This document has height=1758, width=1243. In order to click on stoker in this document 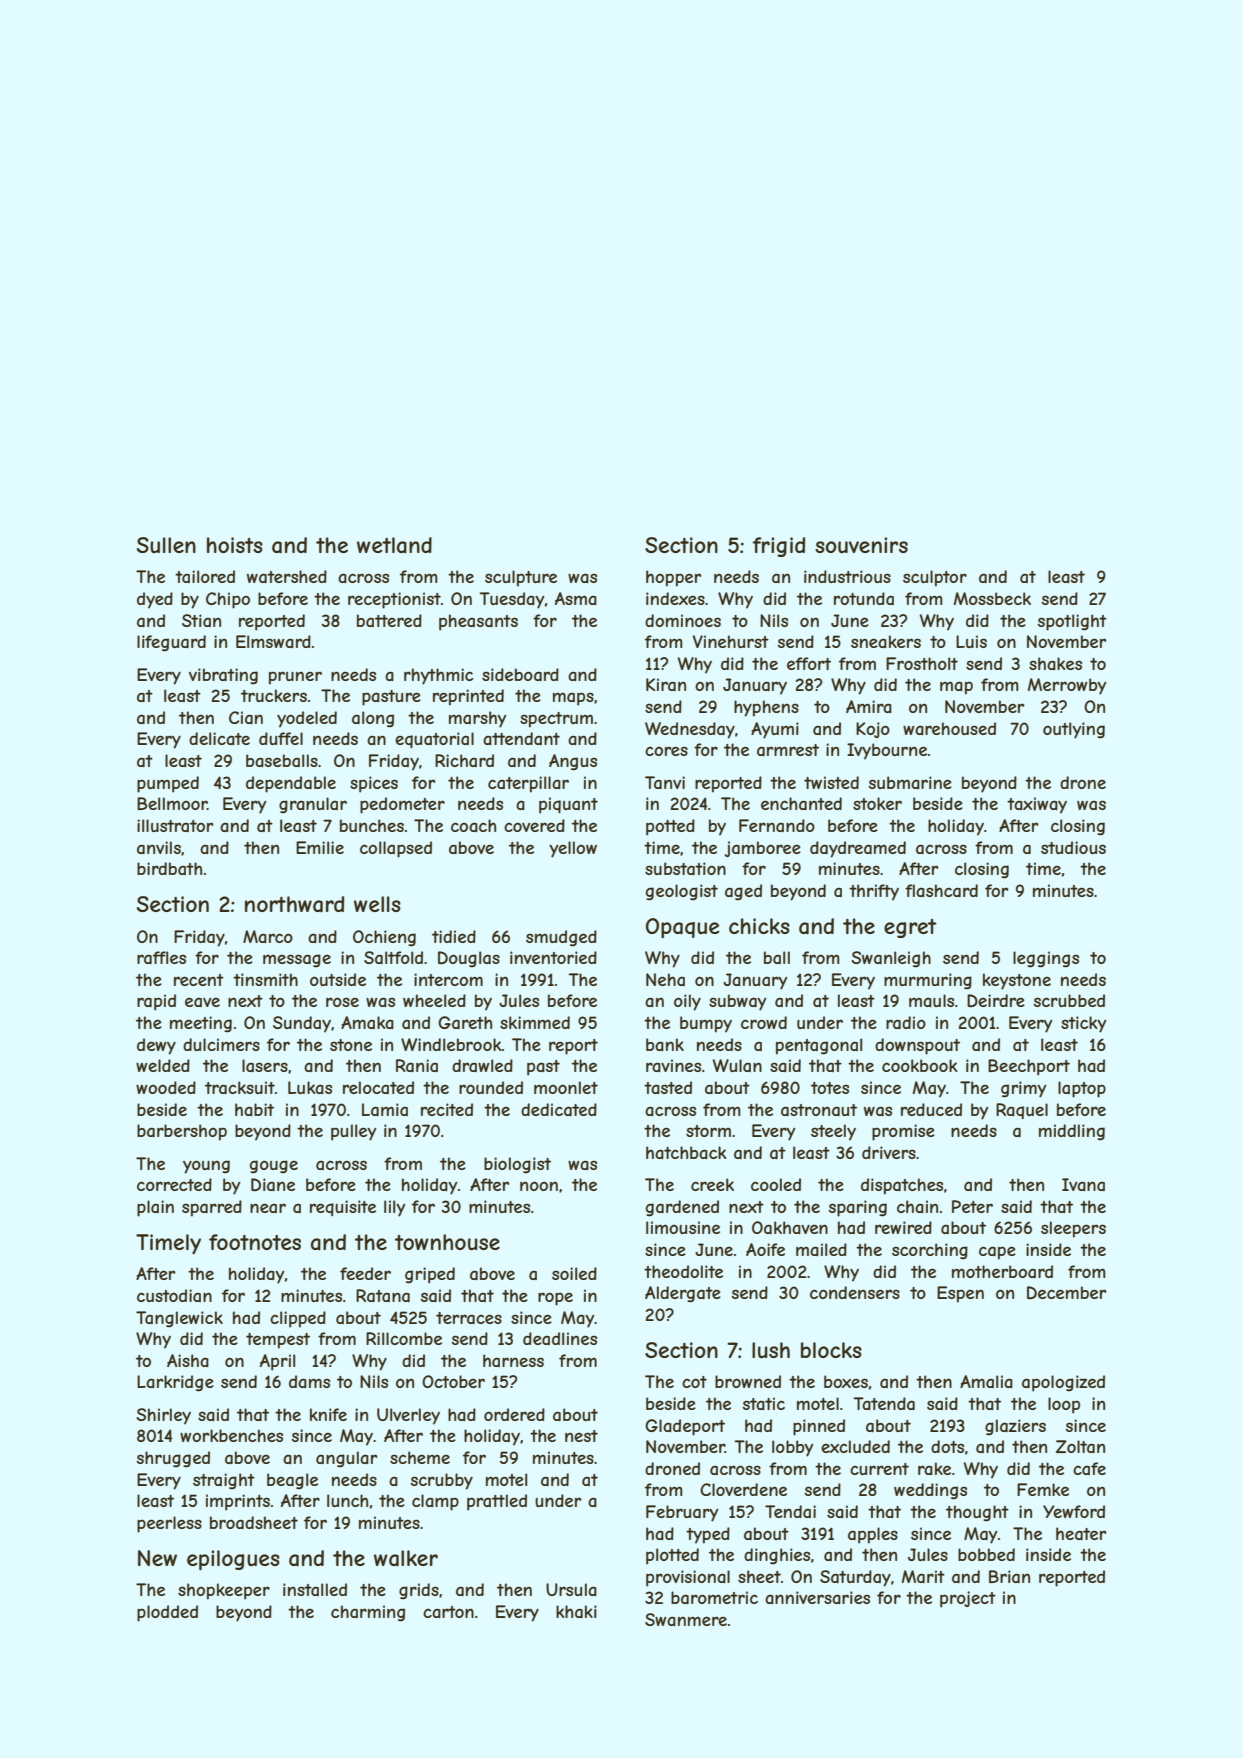, I will do `click(877, 803)`.
